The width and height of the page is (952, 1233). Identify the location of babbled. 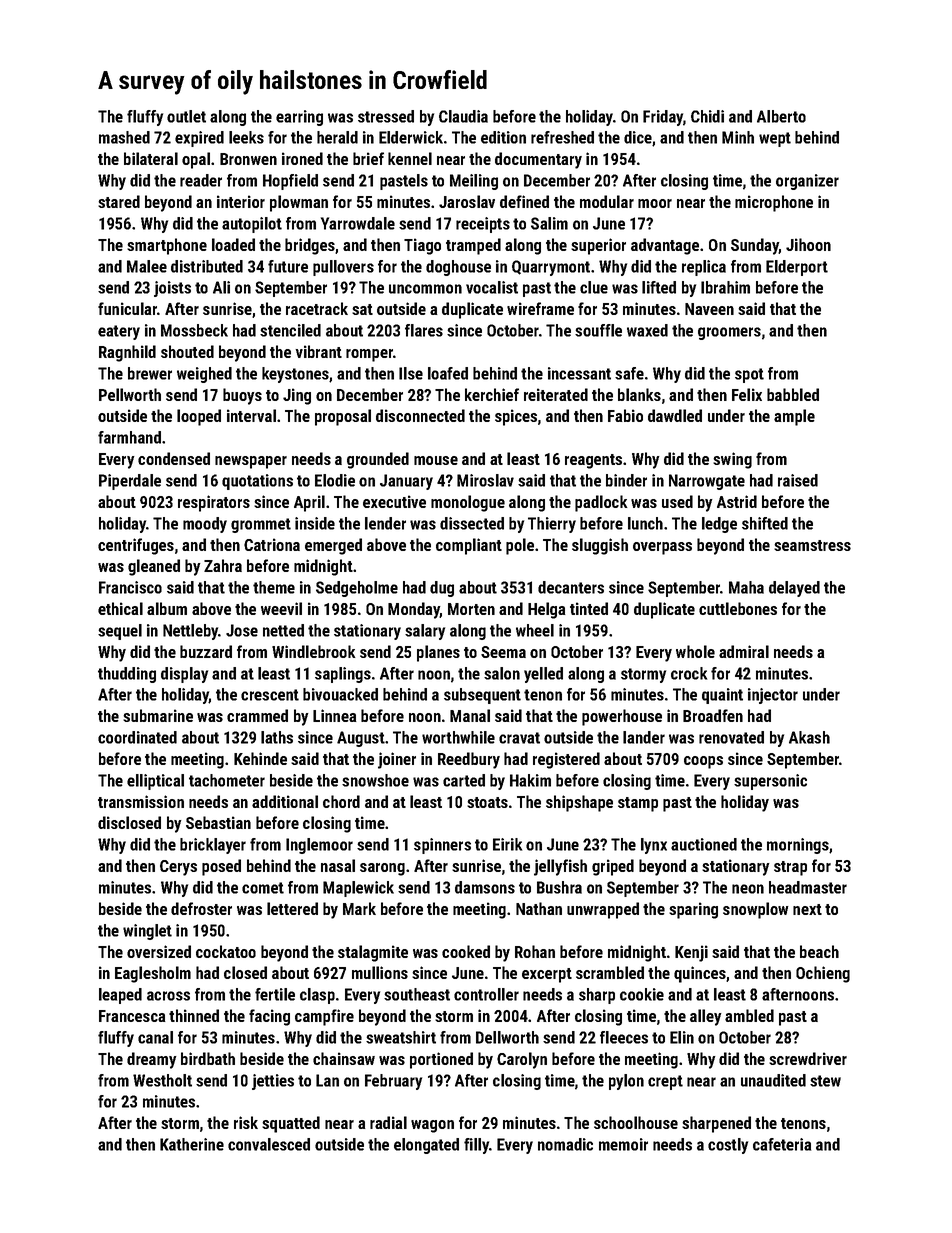
(793, 394).
